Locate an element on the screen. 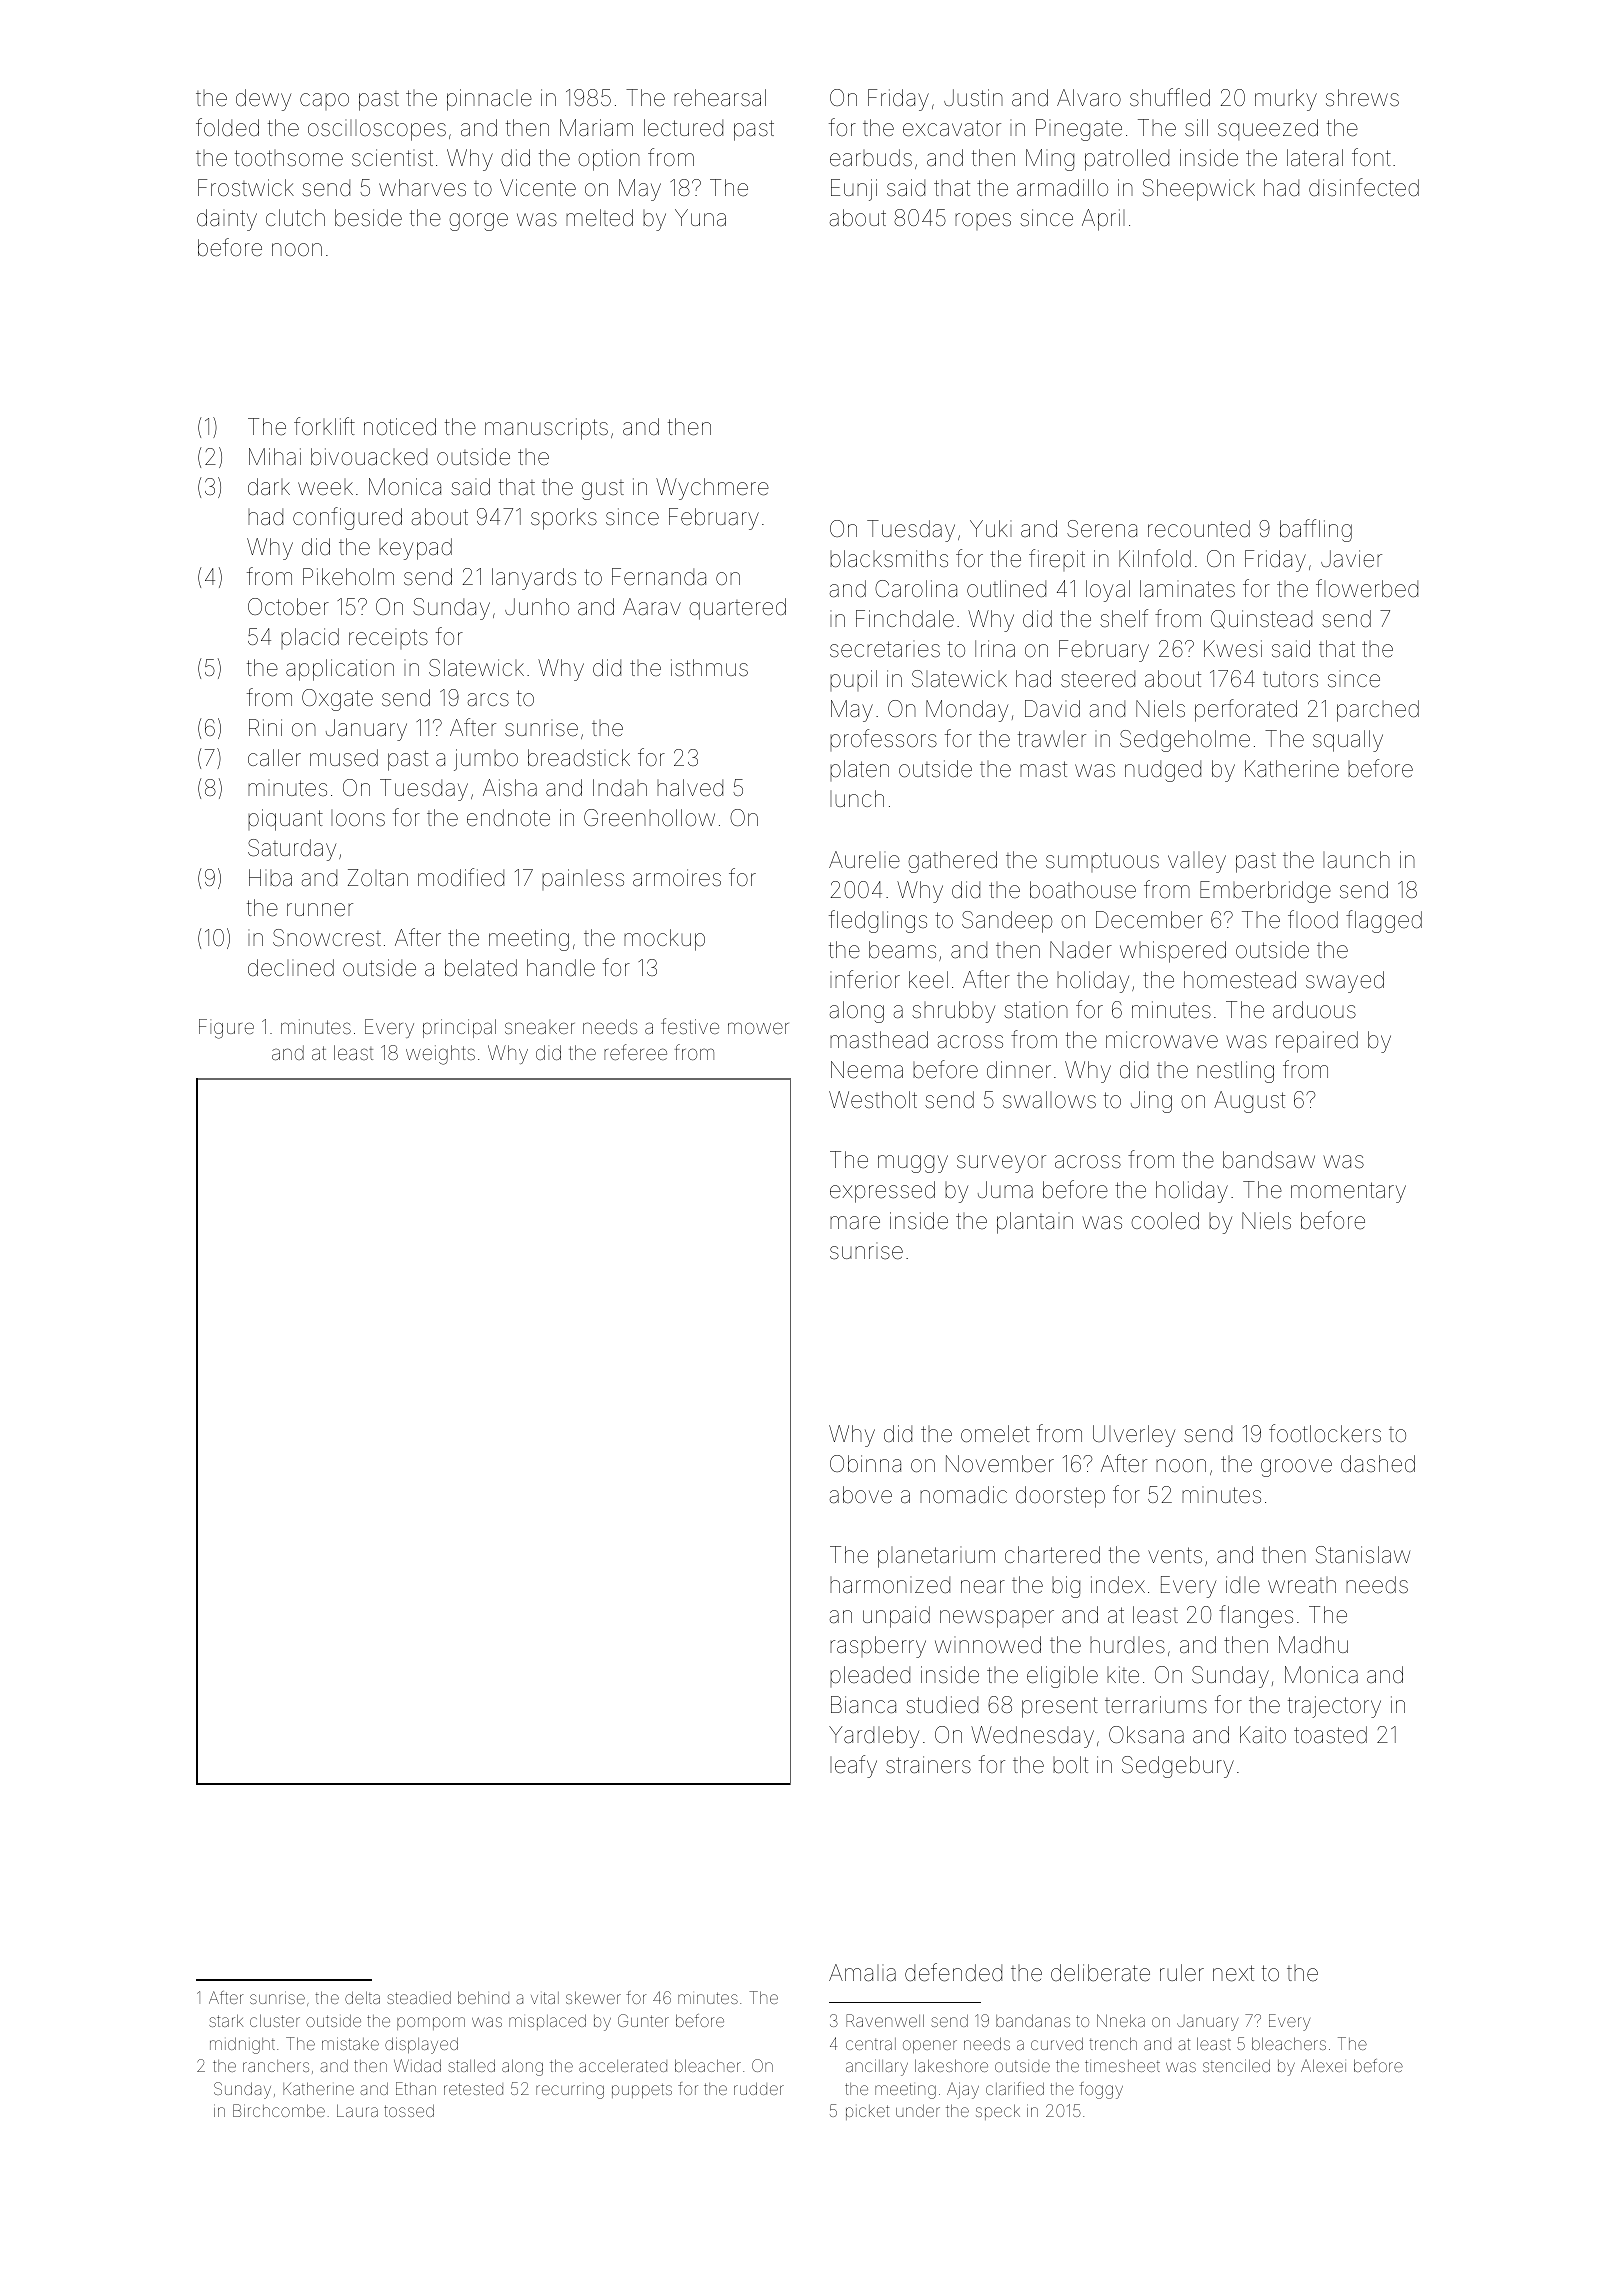 The image size is (1620, 2292). Javier is located at coordinates (1351, 559).
